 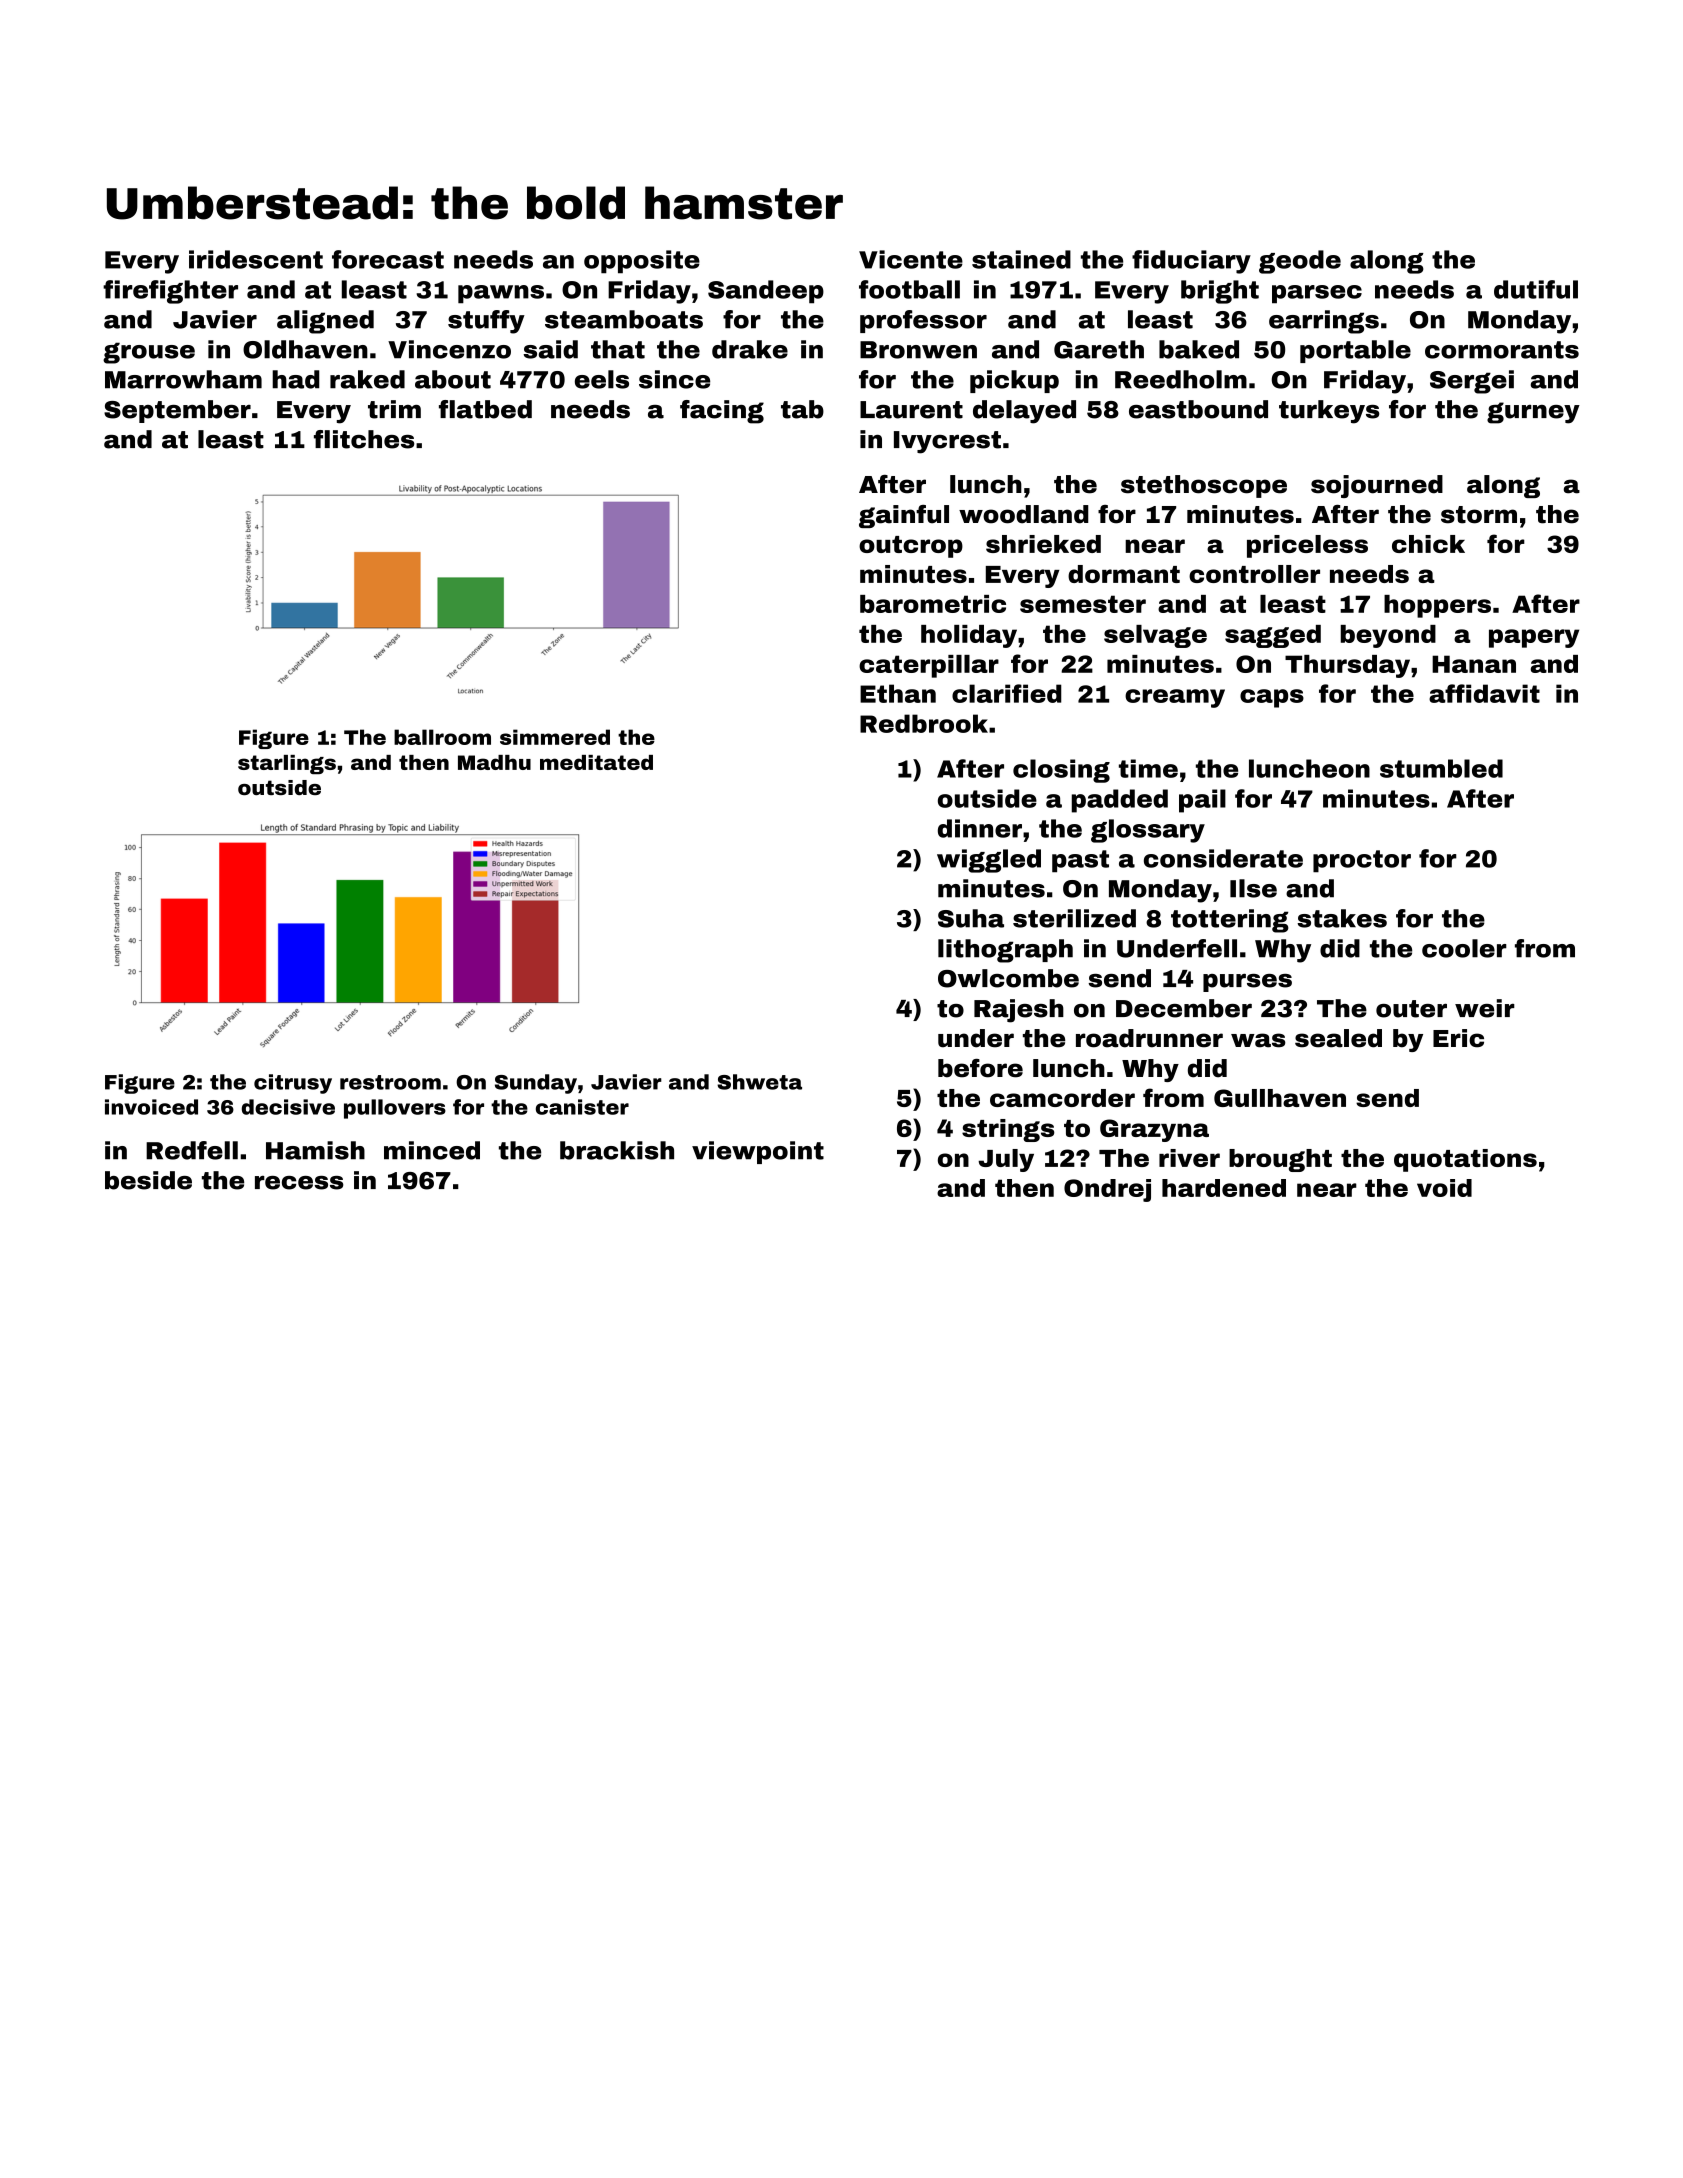 What do you see at coordinates (256, 259) in the screenshot?
I see `iridescent` at bounding box center [256, 259].
